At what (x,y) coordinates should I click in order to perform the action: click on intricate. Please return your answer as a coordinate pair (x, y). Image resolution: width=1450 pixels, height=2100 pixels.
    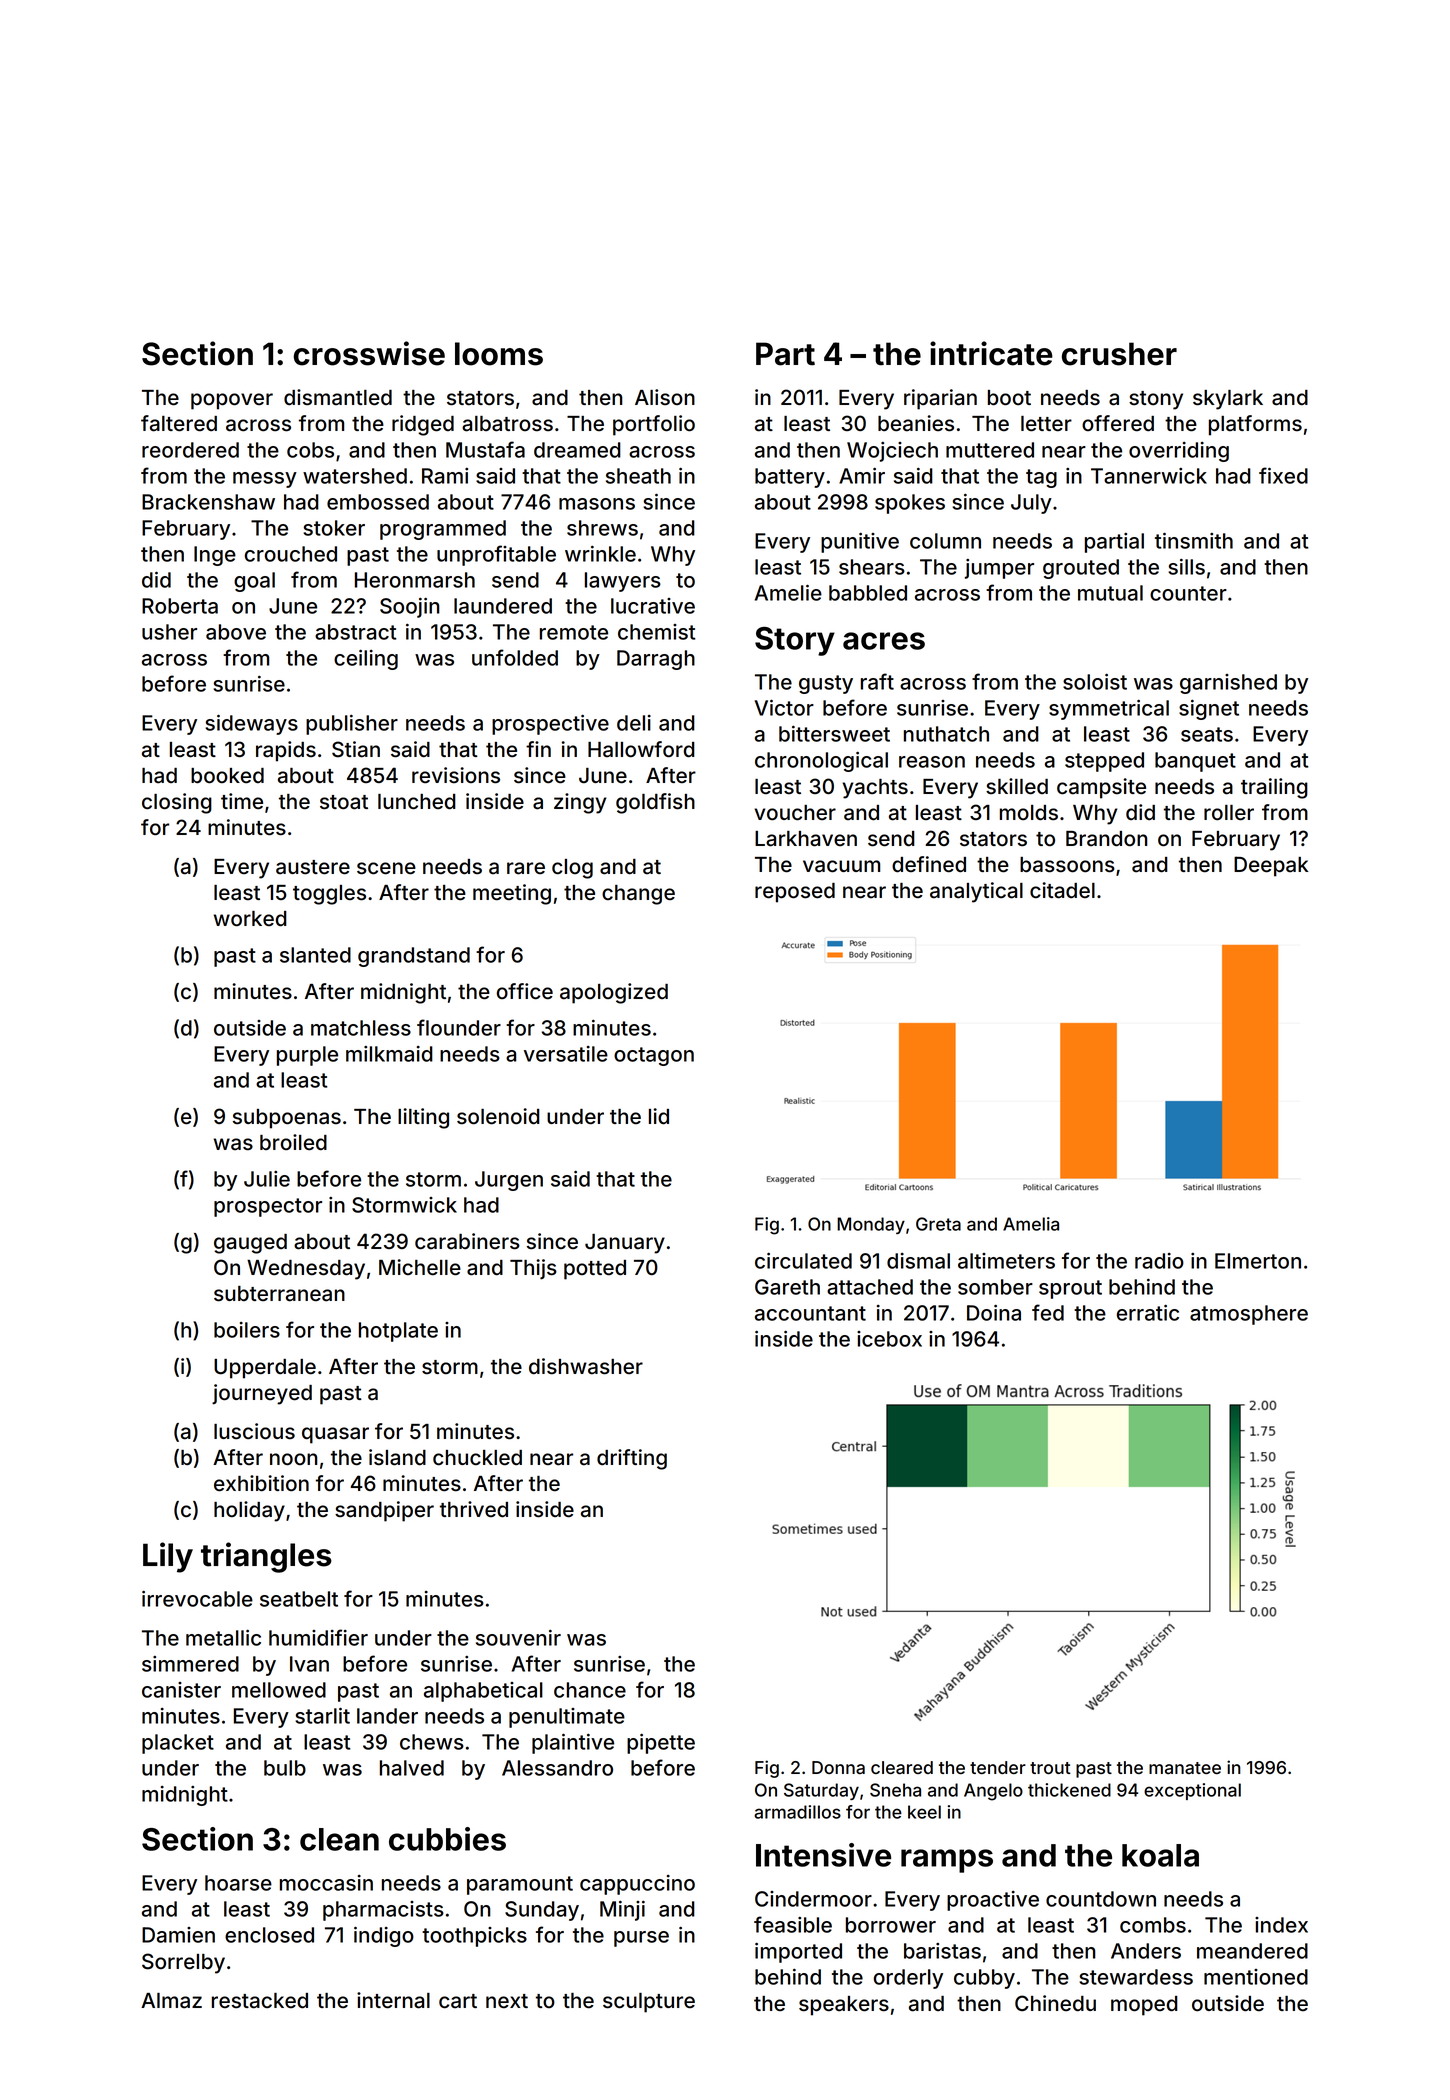
    Looking at the image, I should click on (991, 353).
